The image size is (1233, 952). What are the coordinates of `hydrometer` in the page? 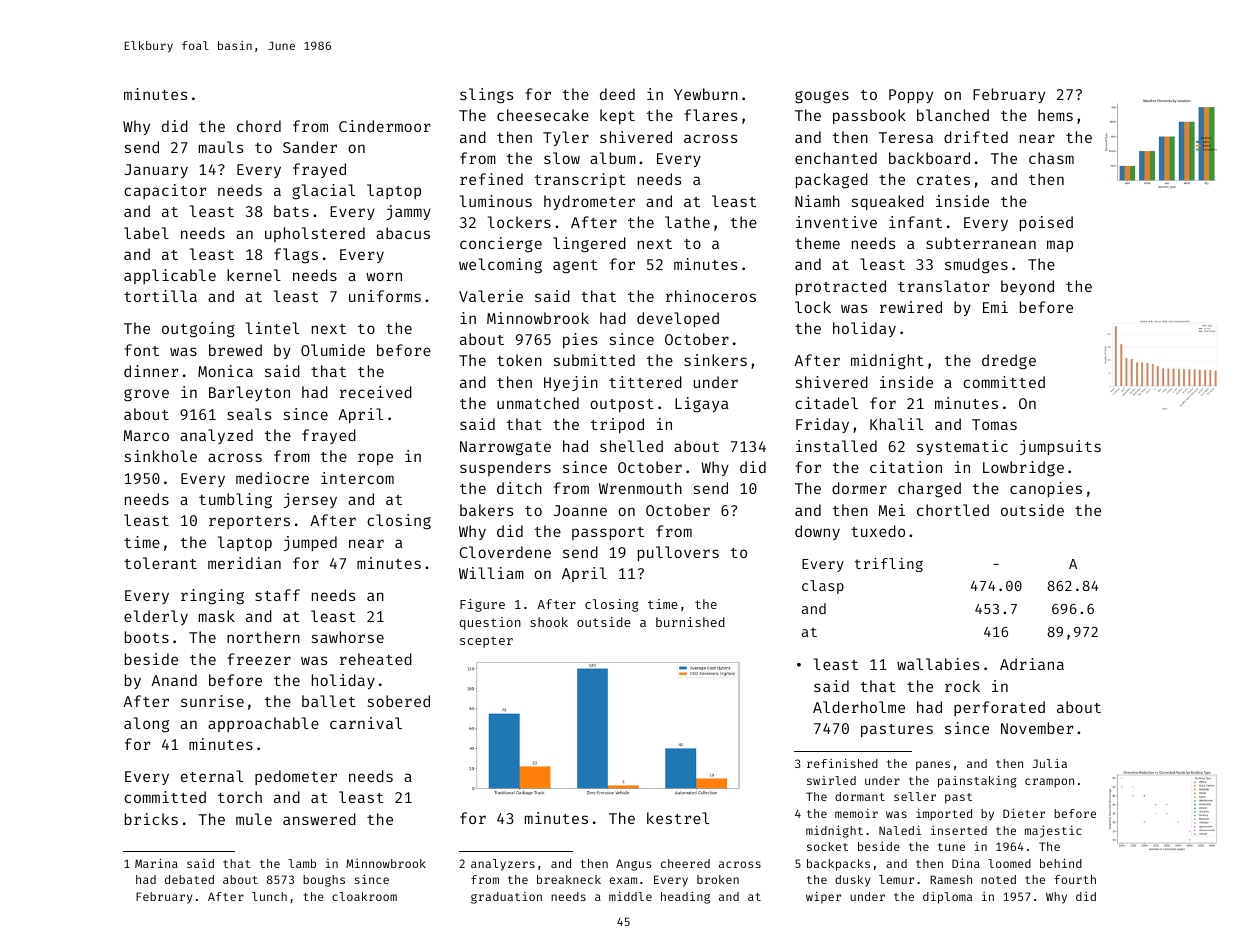 It's located at (589, 202).
